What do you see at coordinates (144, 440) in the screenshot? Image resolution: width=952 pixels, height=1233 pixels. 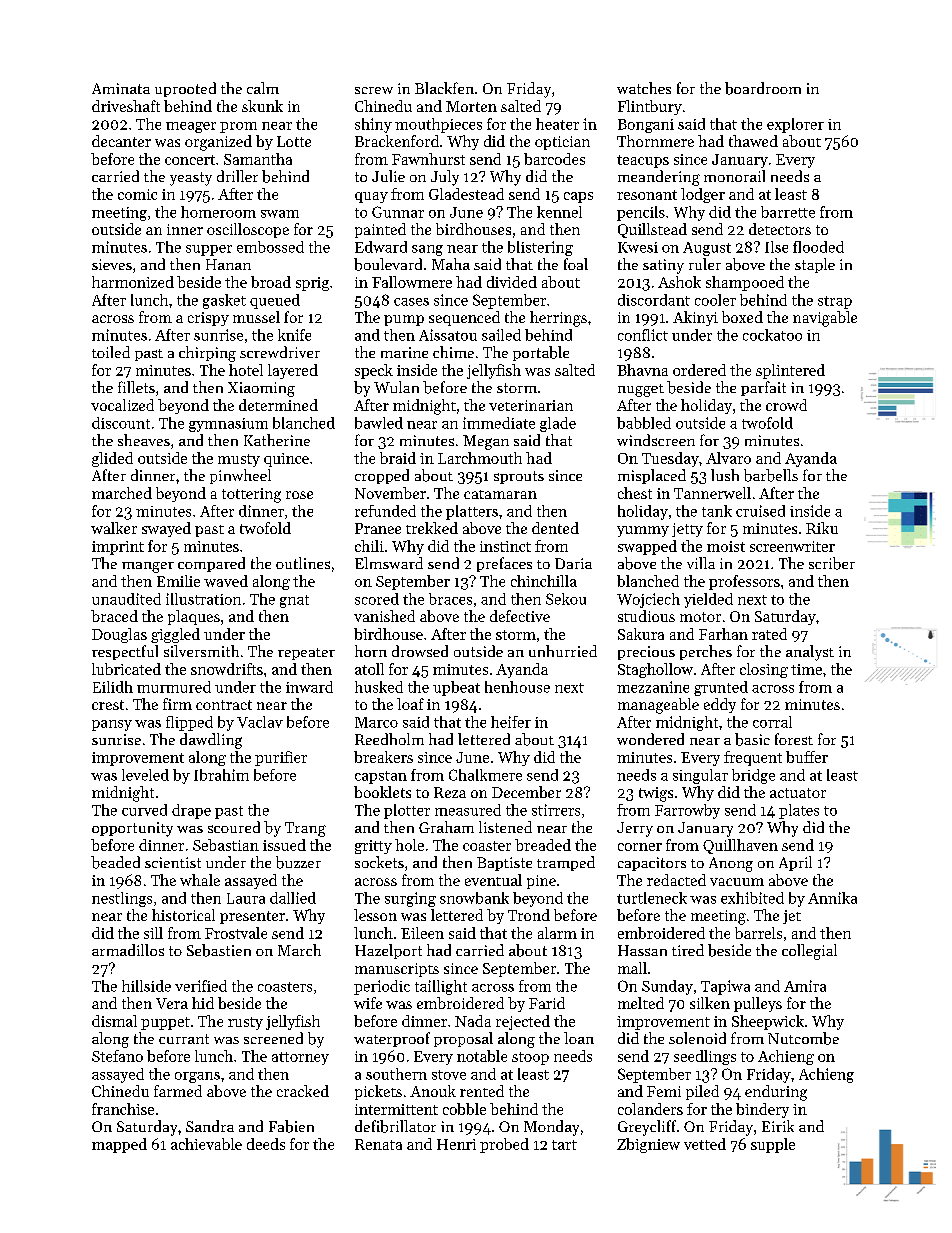 I see `sheaves` at bounding box center [144, 440].
